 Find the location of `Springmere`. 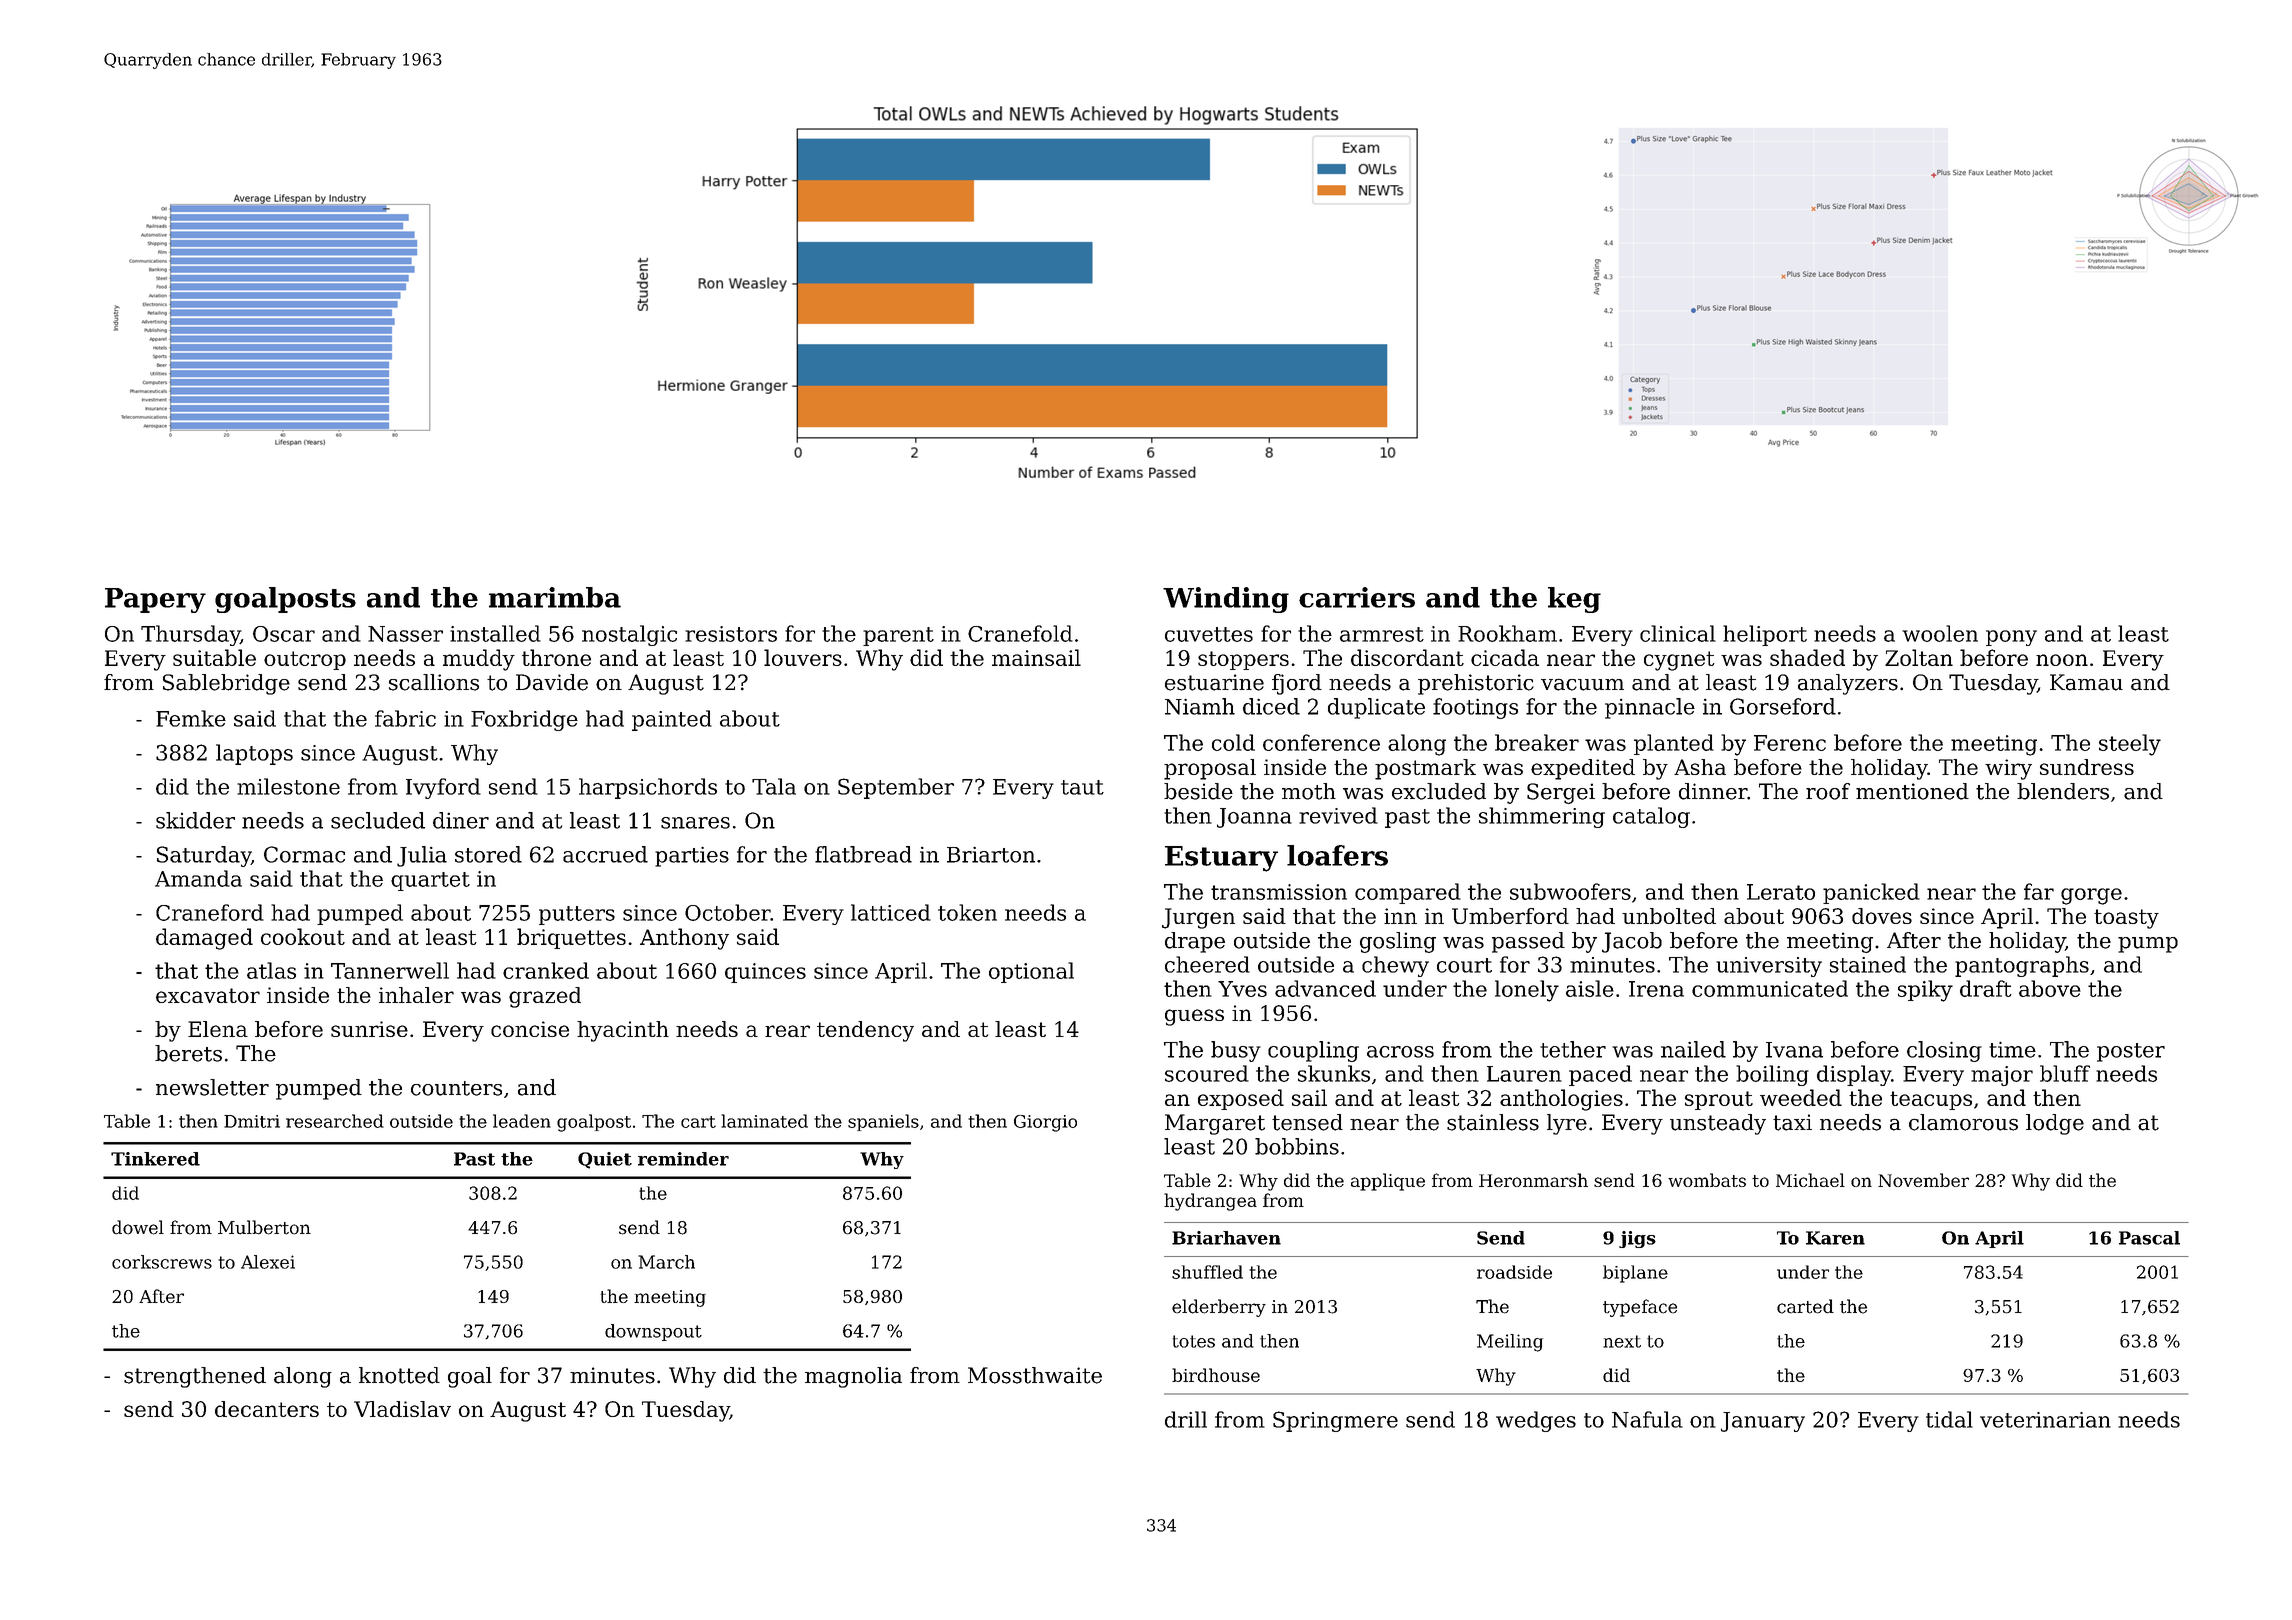

Springmere is located at coordinates (1335, 1421).
